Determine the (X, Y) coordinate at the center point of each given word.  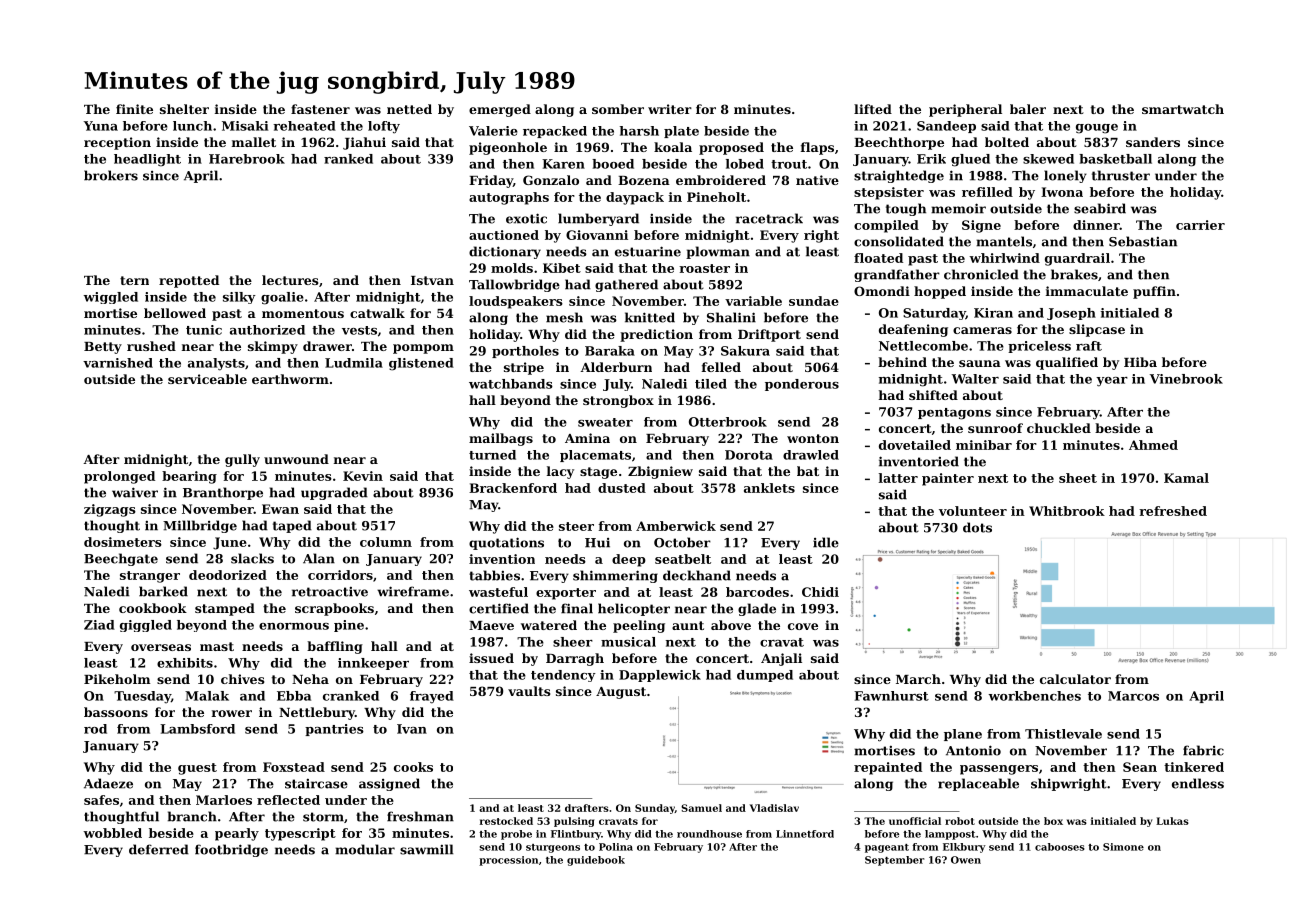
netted (409, 109)
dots (977, 527)
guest (197, 769)
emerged (500, 110)
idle (826, 542)
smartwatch (1183, 109)
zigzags (110, 510)
